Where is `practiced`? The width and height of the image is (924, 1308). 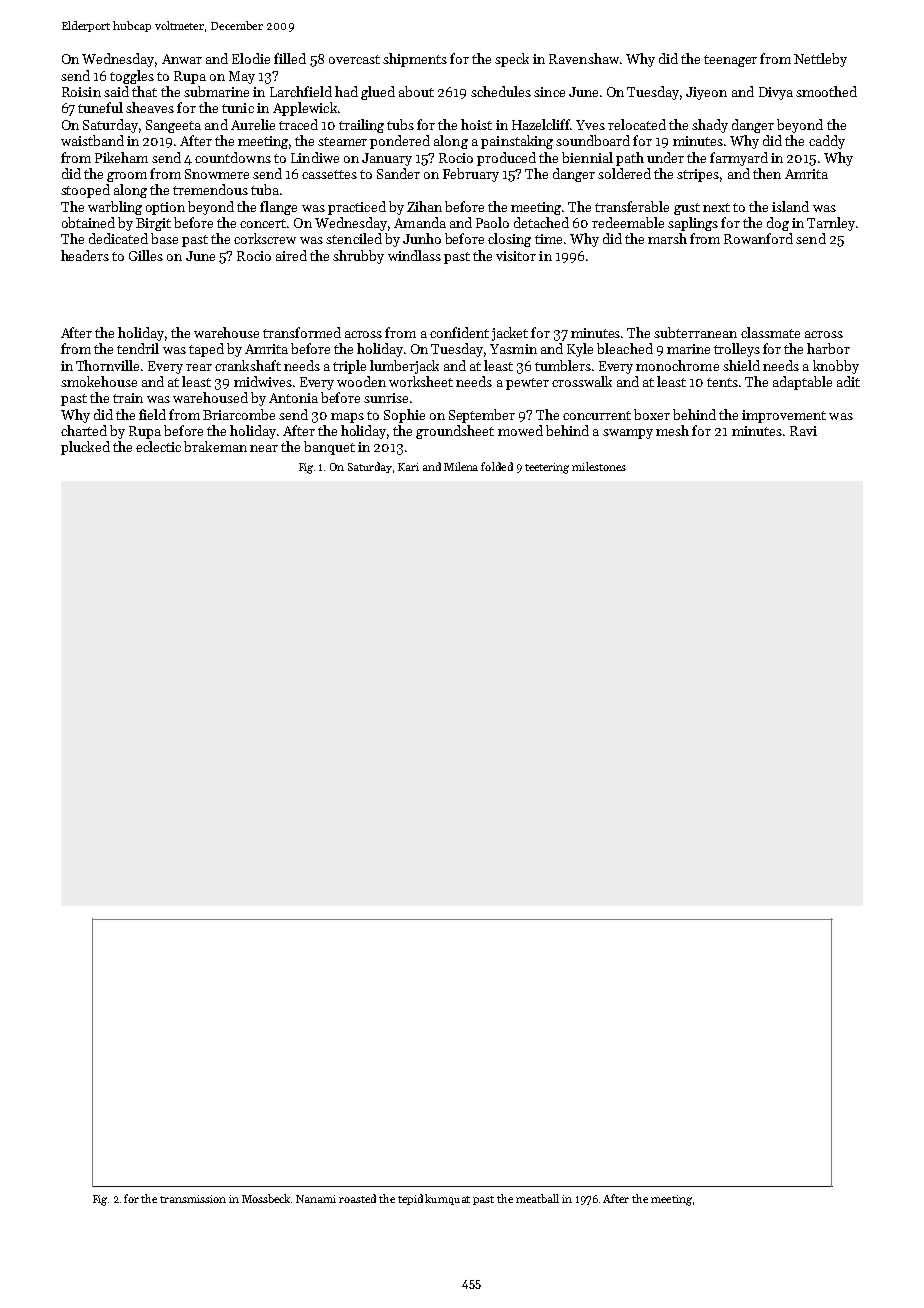 practiced is located at coordinates (357, 208).
